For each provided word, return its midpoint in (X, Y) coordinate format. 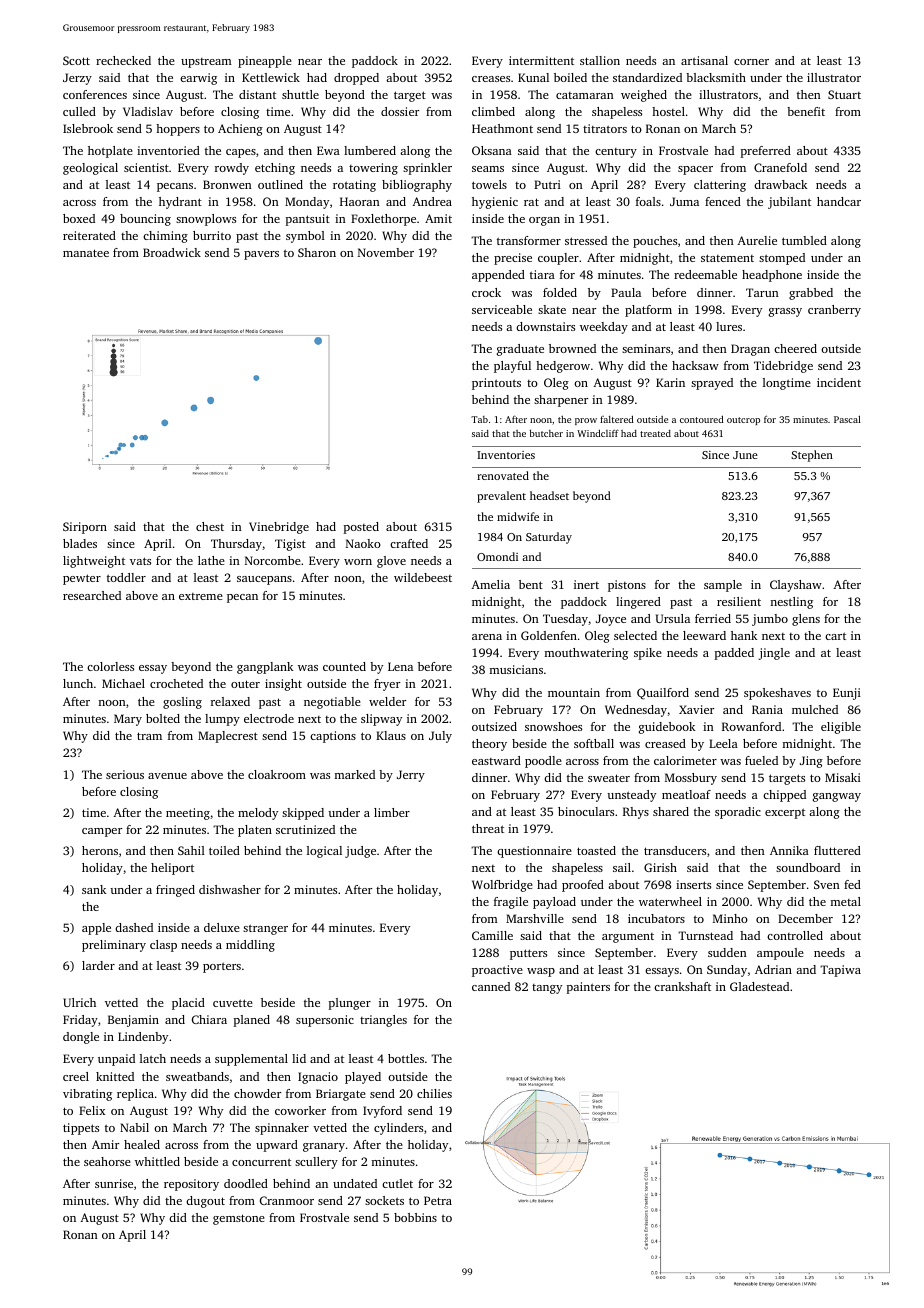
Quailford (663, 693)
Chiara (209, 1019)
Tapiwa (840, 971)
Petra (438, 1200)
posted (361, 528)
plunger (350, 1004)
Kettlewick (271, 77)
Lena (400, 666)
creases (491, 79)
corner (751, 62)
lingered (638, 603)
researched (92, 595)
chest (210, 526)
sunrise (114, 1183)
